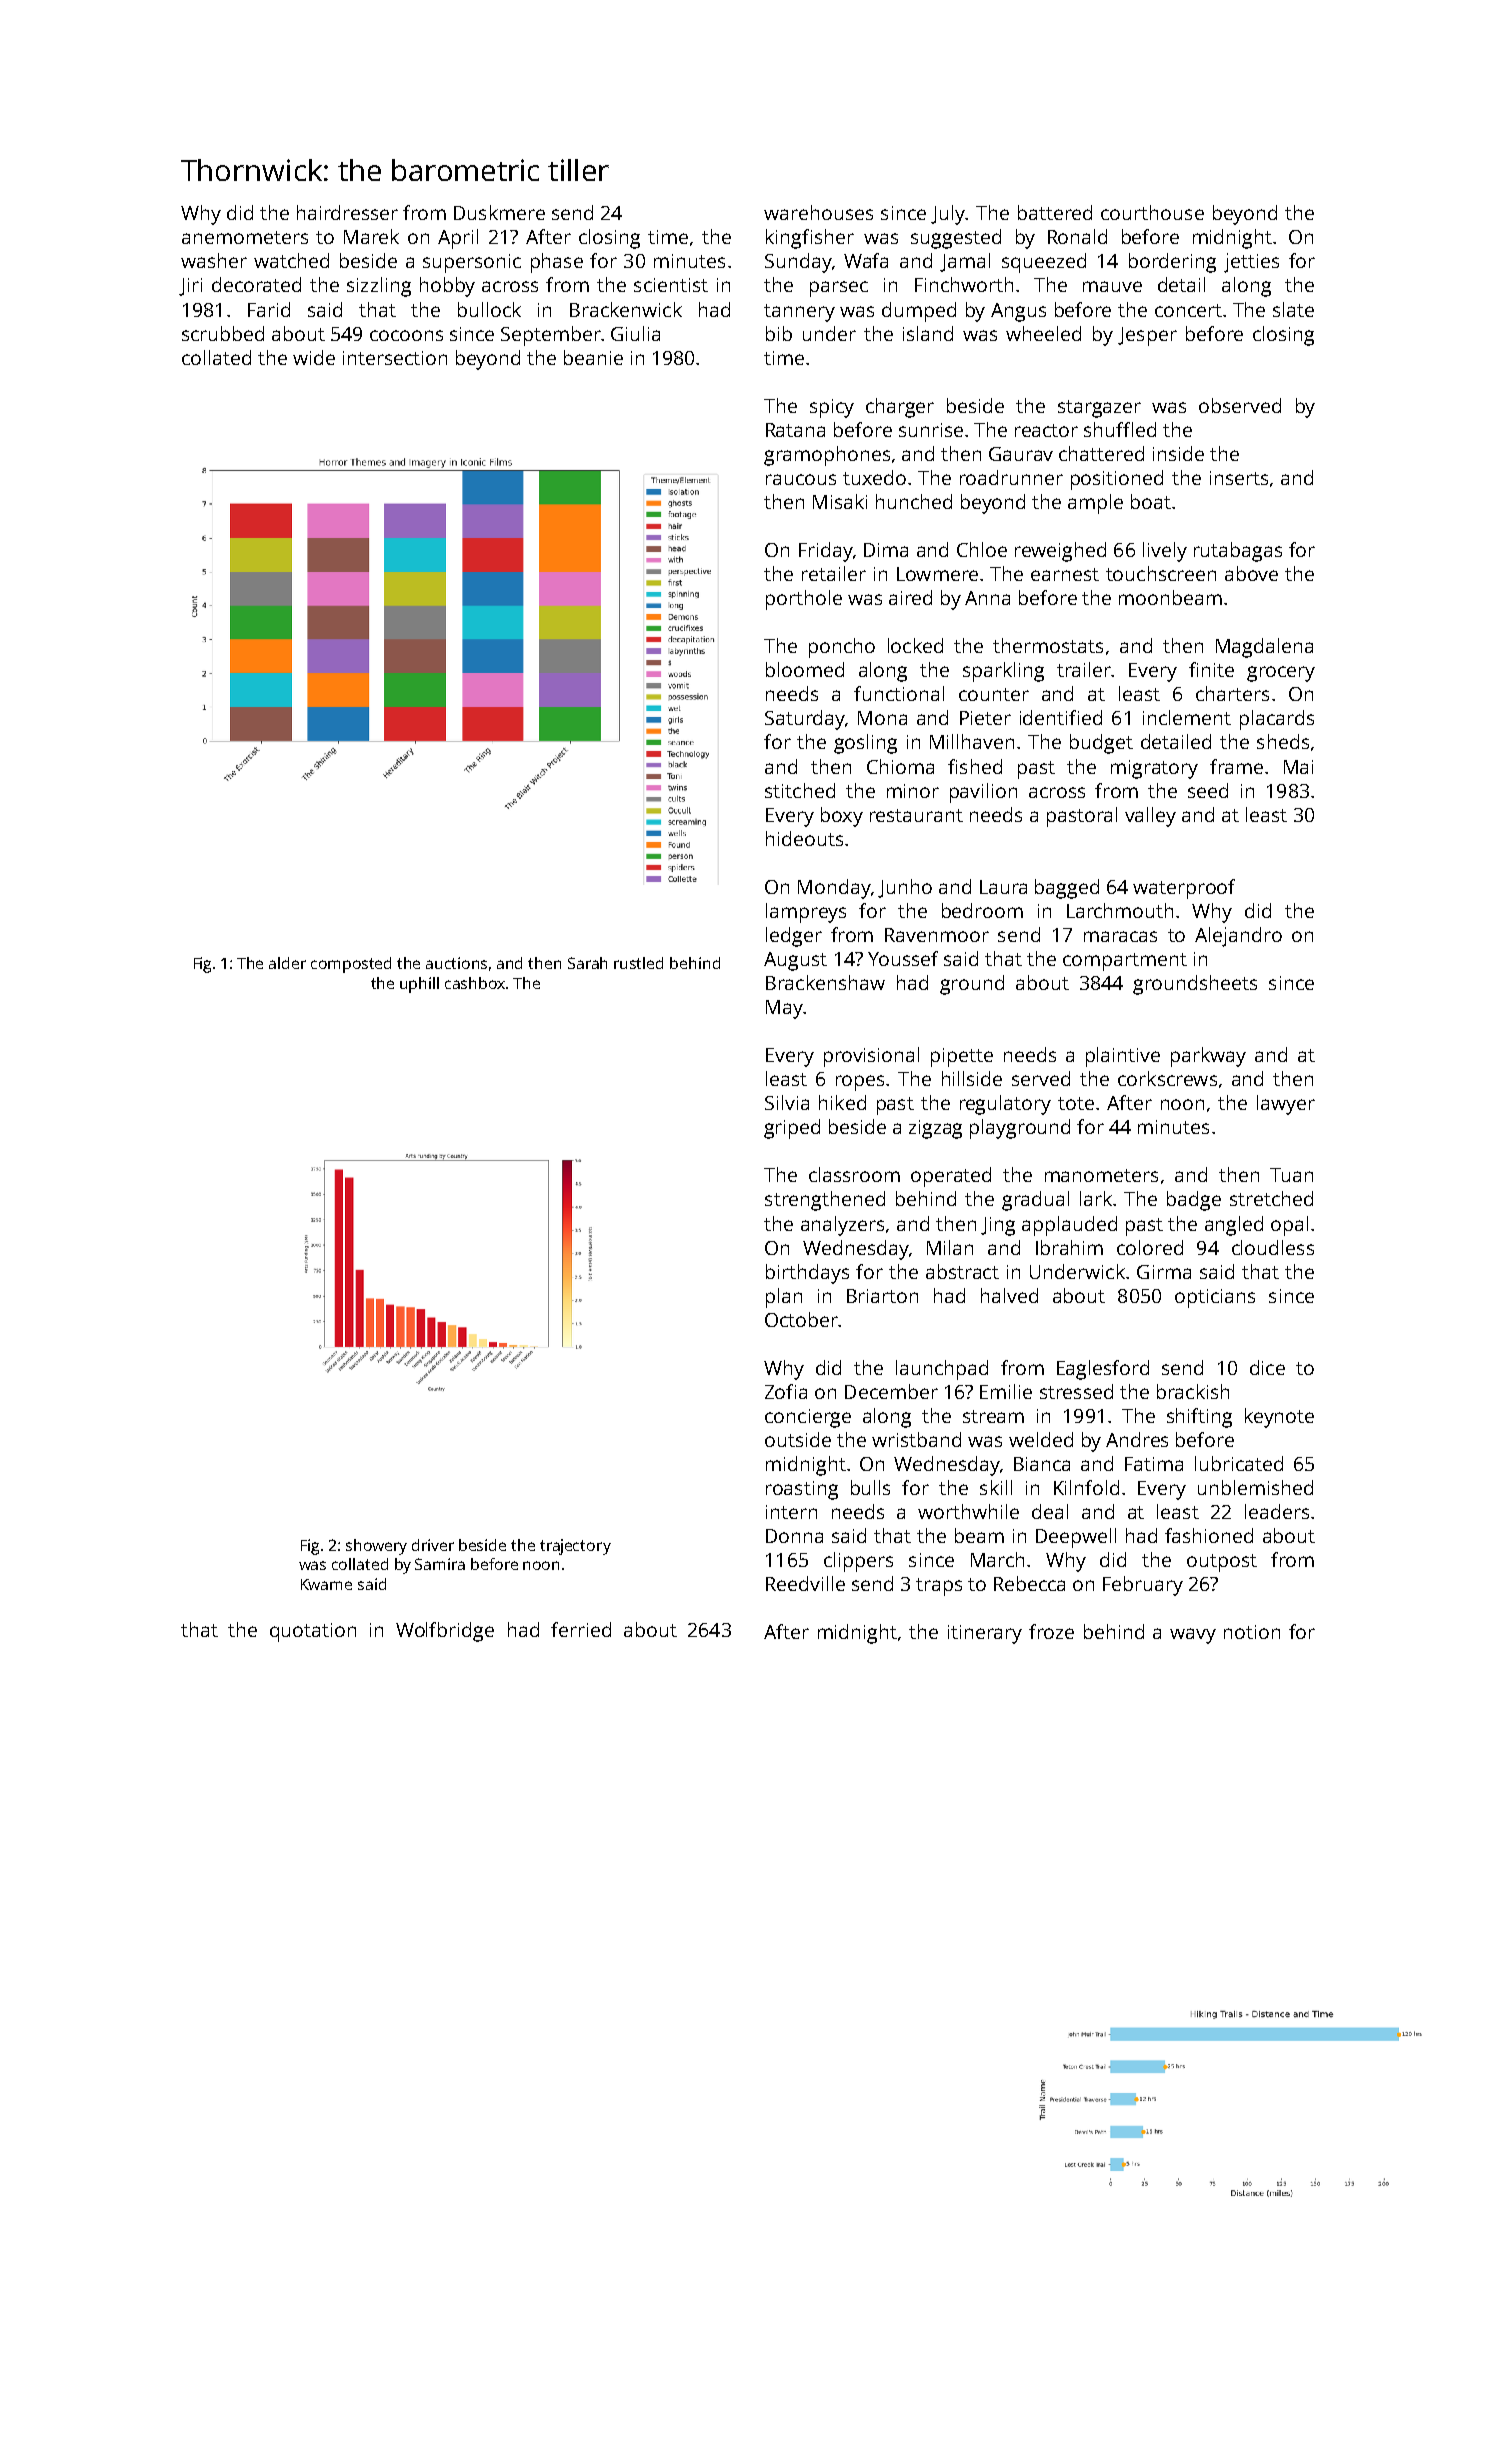  Describe the element at coordinates (858, 1562) in the document. I see `clippers` at that location.
